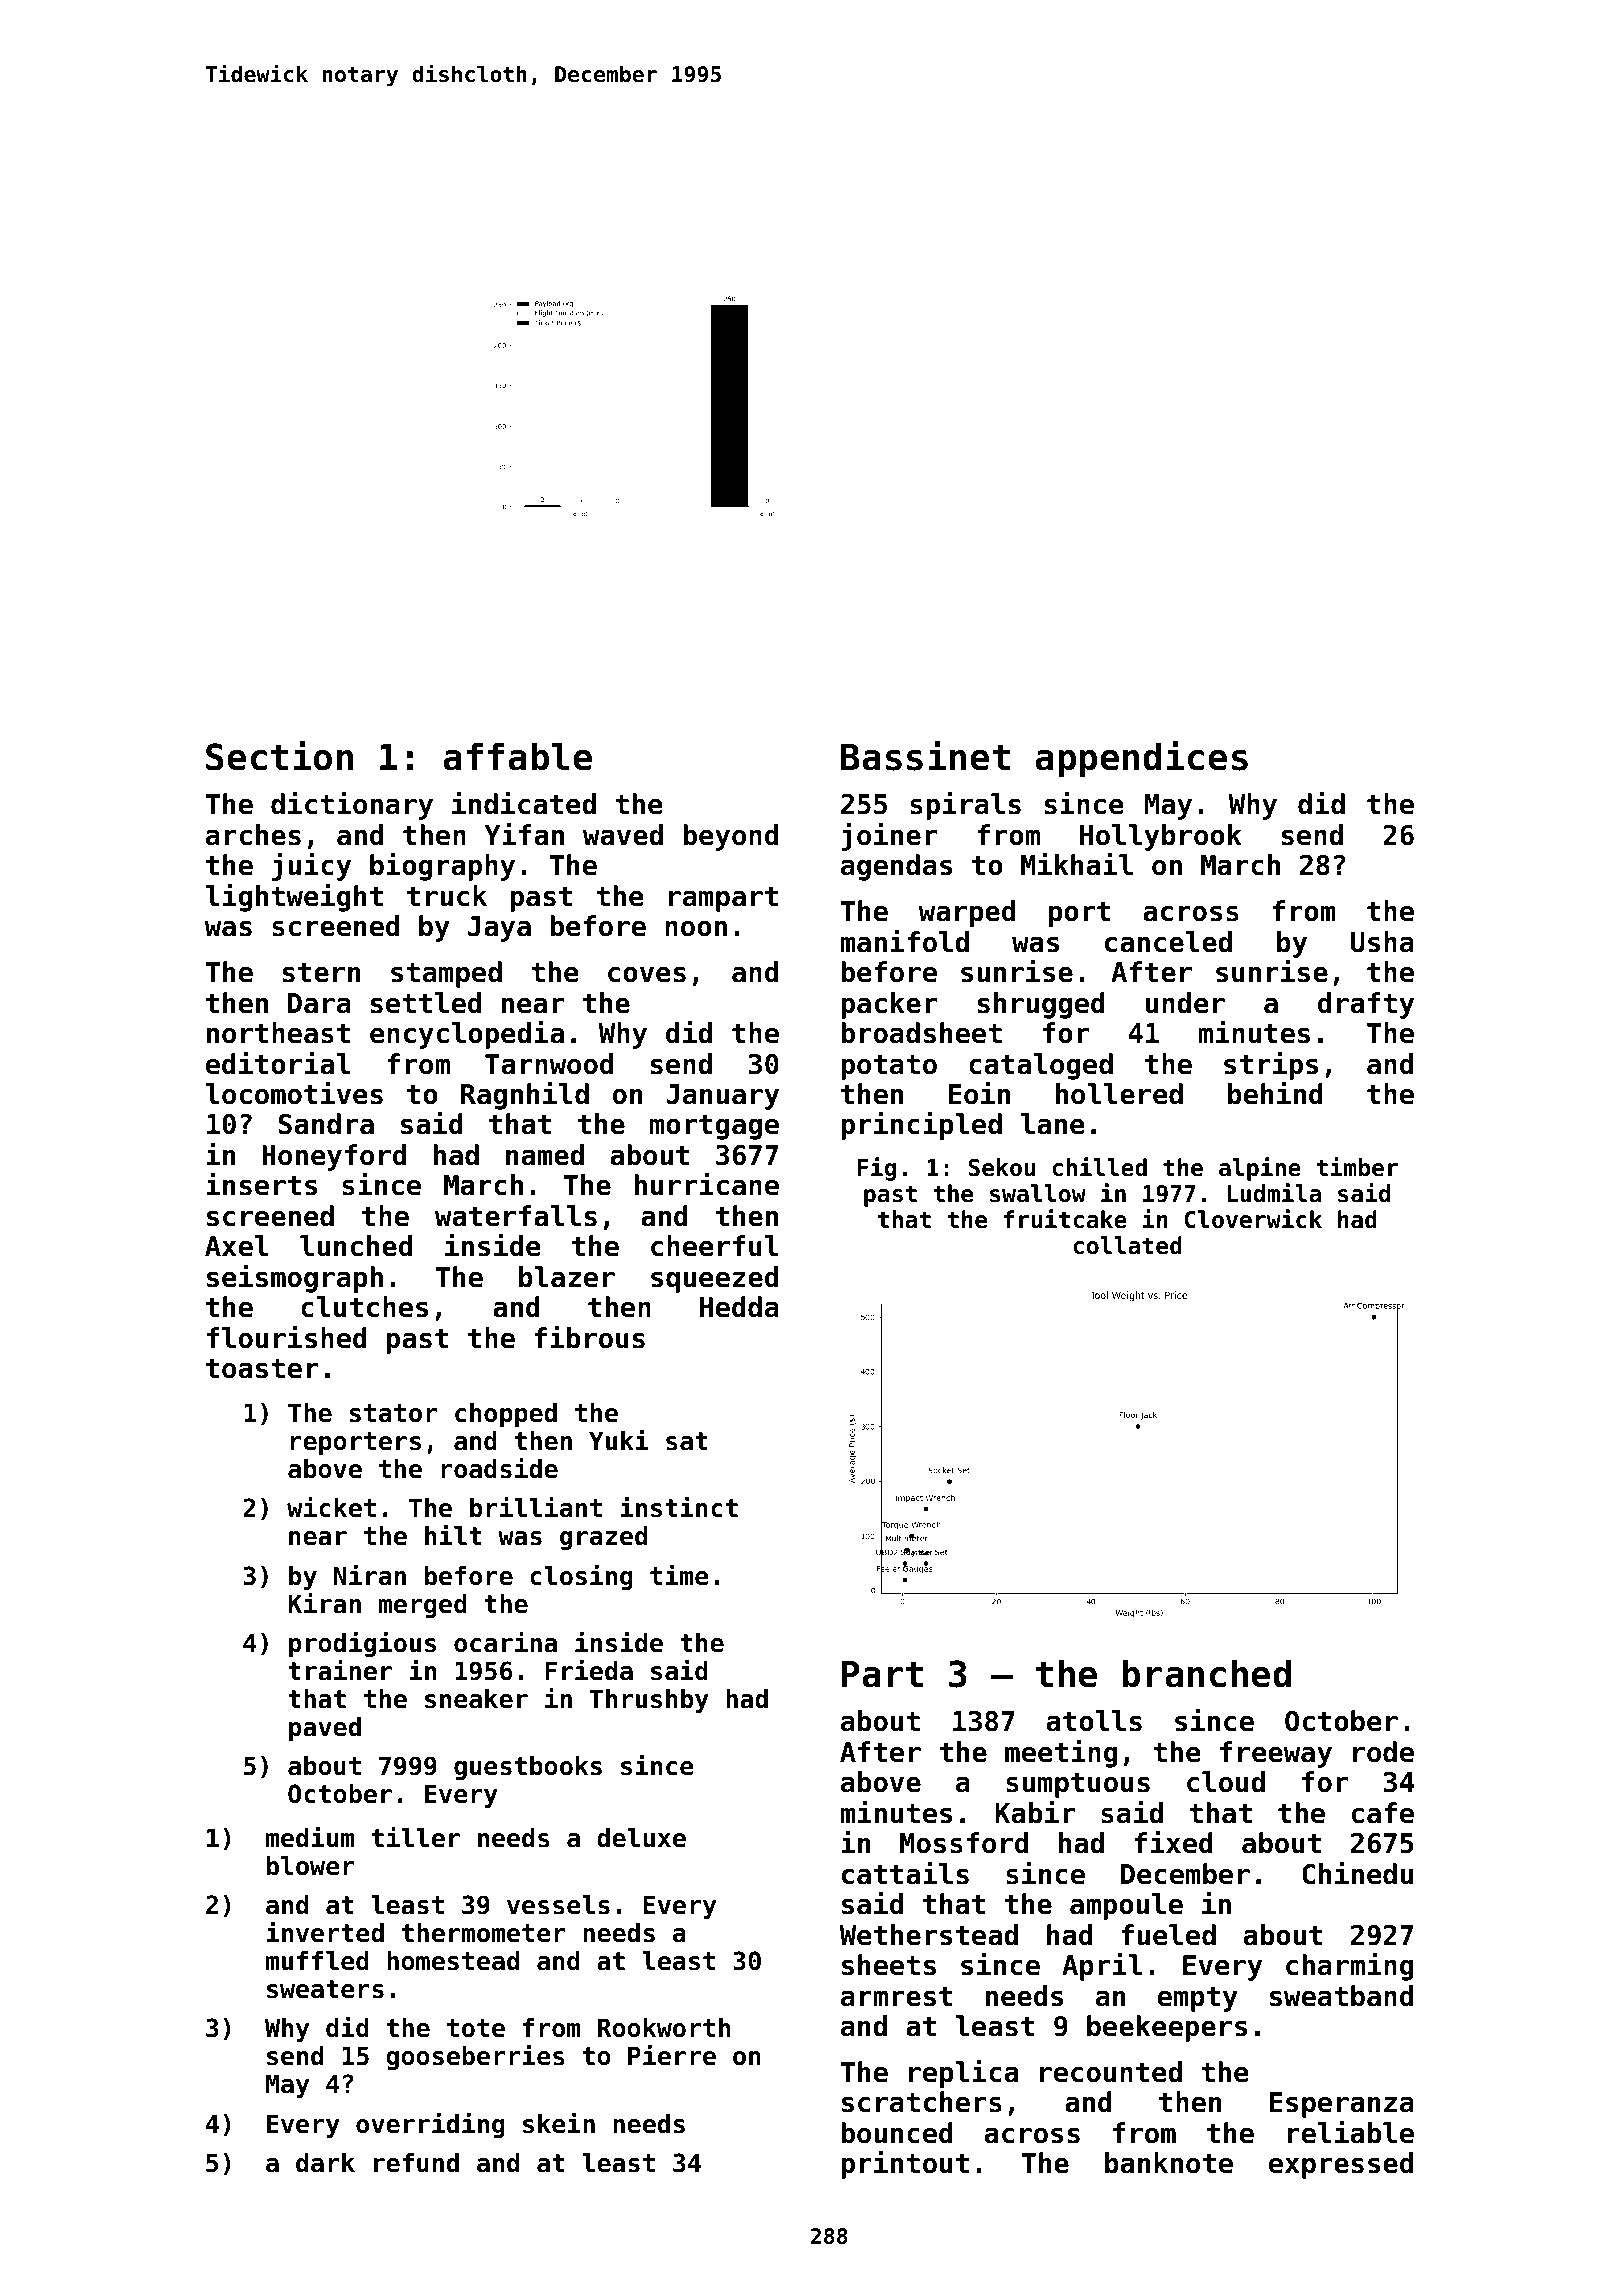  What do you see at coordinates (1065, 1219) in the screenshot?
I see `fruitcake` at bounding box center [1065, 1219].
